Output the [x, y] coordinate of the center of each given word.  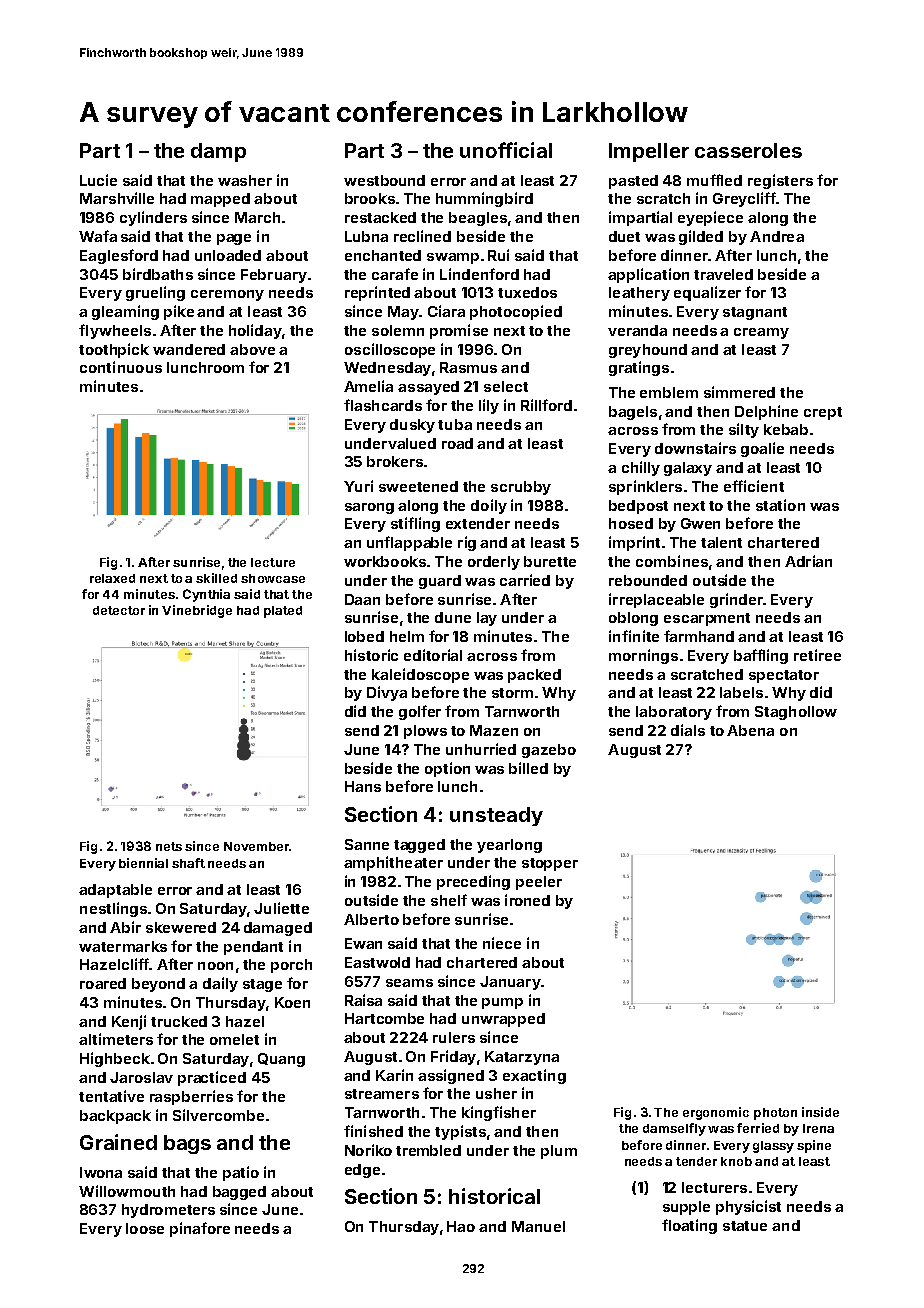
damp [218, 152]
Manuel [538, 1226]
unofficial [506, 150]
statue [745, 1226]
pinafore [200, 1229]
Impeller [649, 152]
